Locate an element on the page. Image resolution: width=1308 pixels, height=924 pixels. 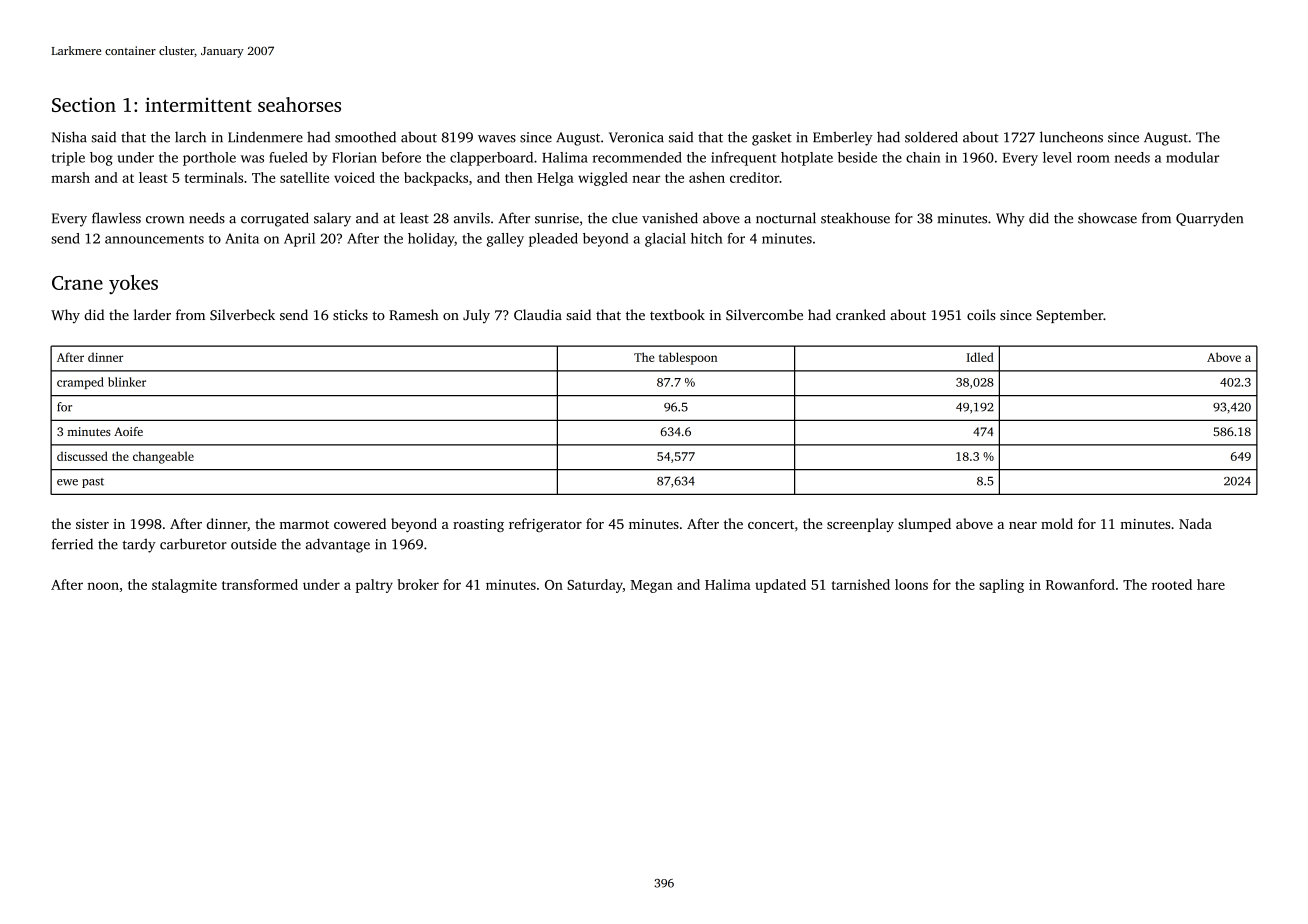
Crane is located at coordinates (77, 283).
